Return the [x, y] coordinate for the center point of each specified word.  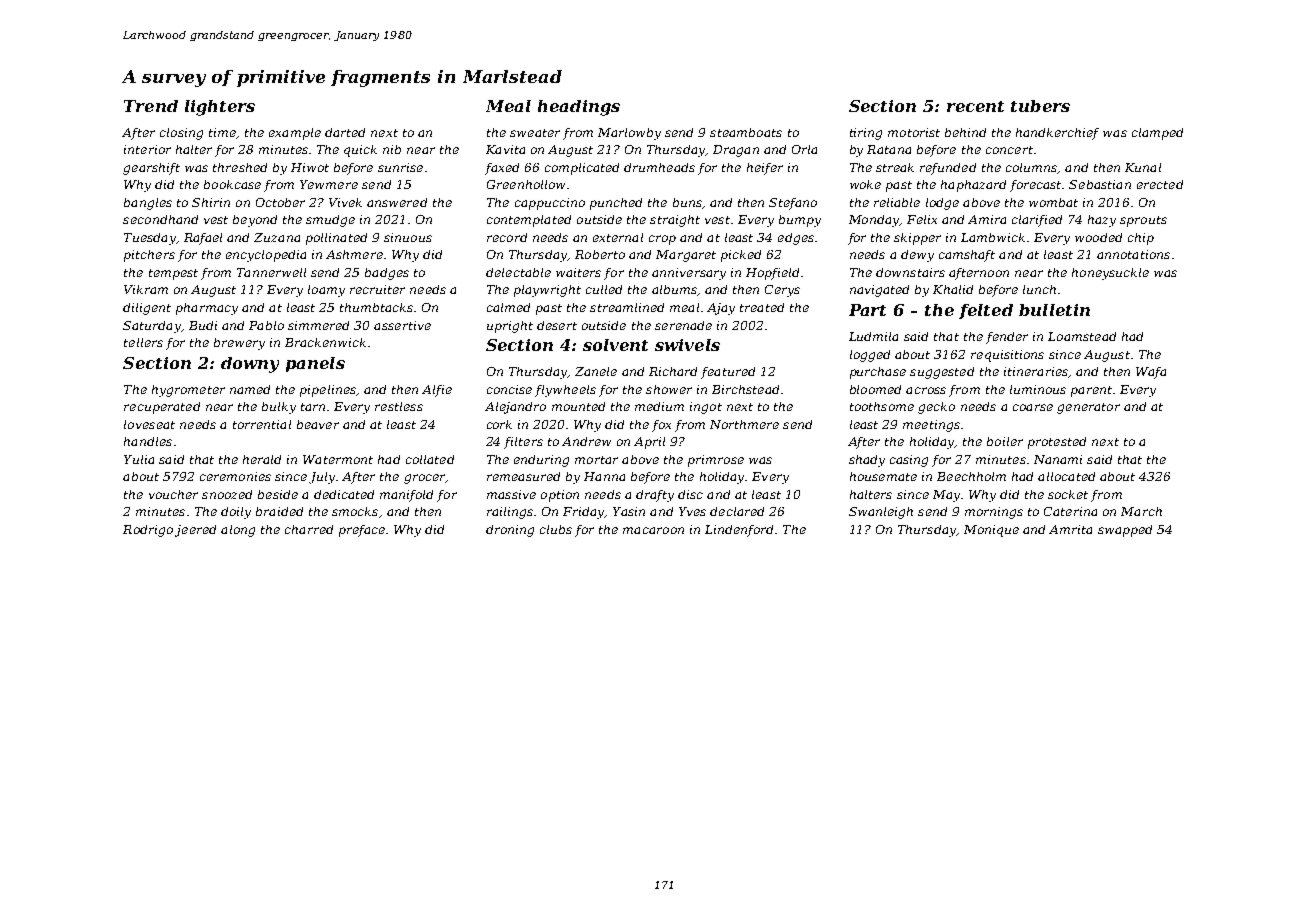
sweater [535, 133]
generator [1088, 408]
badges [387, 274]
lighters [220, 108]
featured [728, 373]
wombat [1053, 202]
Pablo [266, 325]
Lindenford [739, 531]
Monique [991, 531]
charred [309, 529]
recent [975, 106]
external [618, 237]
